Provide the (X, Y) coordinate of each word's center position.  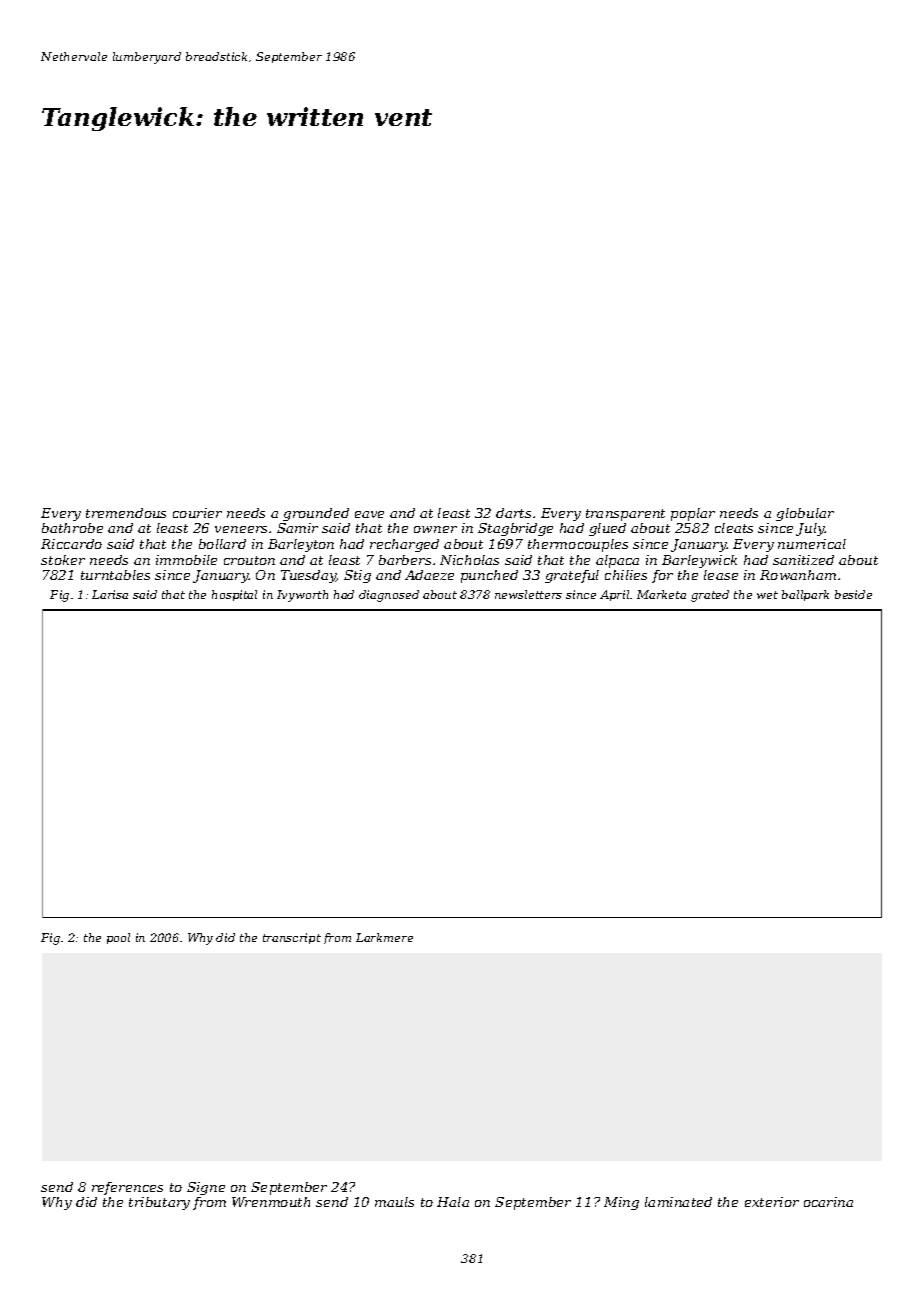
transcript (292, 938)
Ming (621, 1203)
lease (721, 575)
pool (118, 938)
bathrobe (72, 528)
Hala (453, 1202)
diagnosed (389, 596)
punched (489, 576)
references (127, 1188)
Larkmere (384, 937)
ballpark (805, 595)
